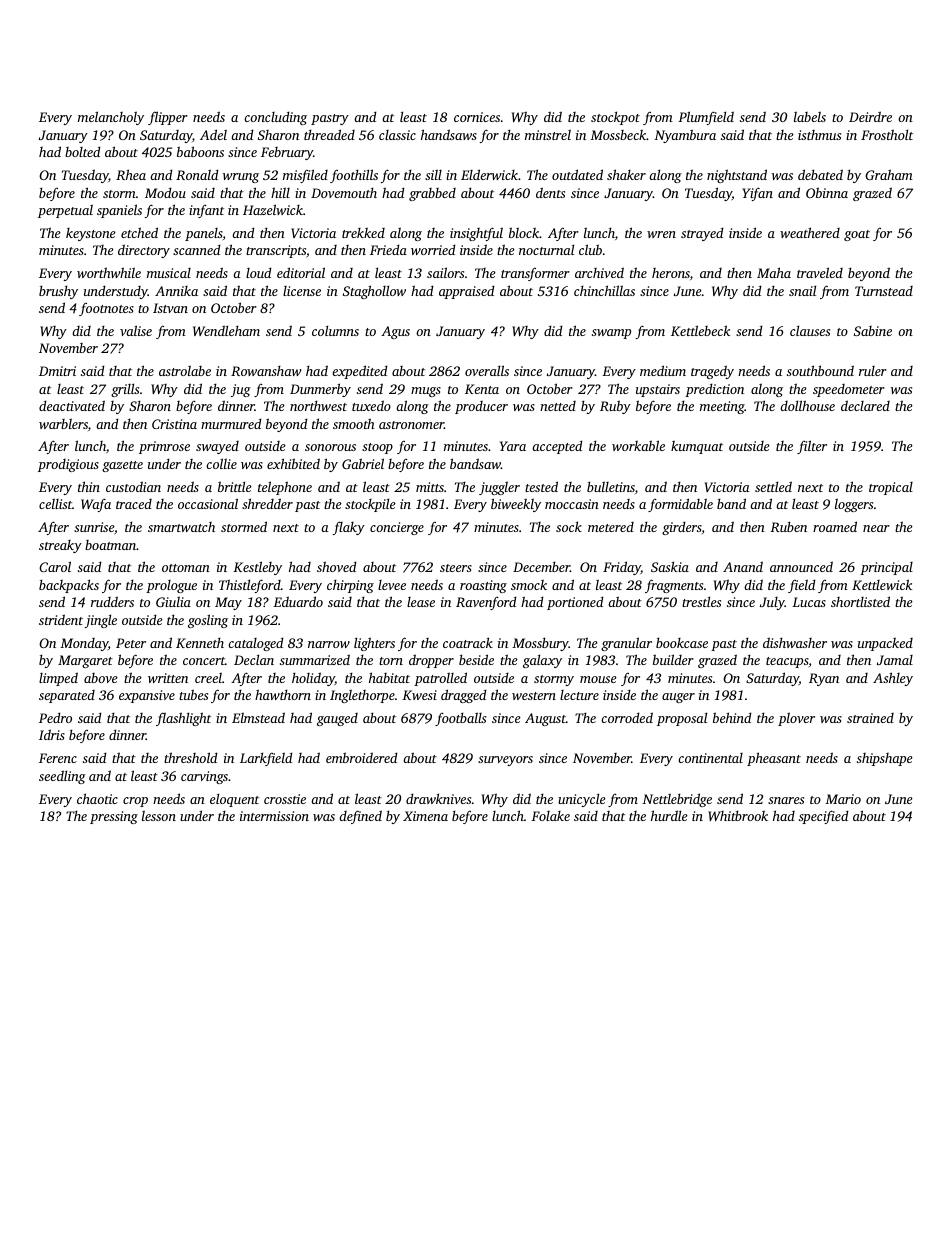 The image size is (952, 1233). What do you see at coordinates (895, 660) in the page?
I see `Jamal` at bounding box center [895, 660].
